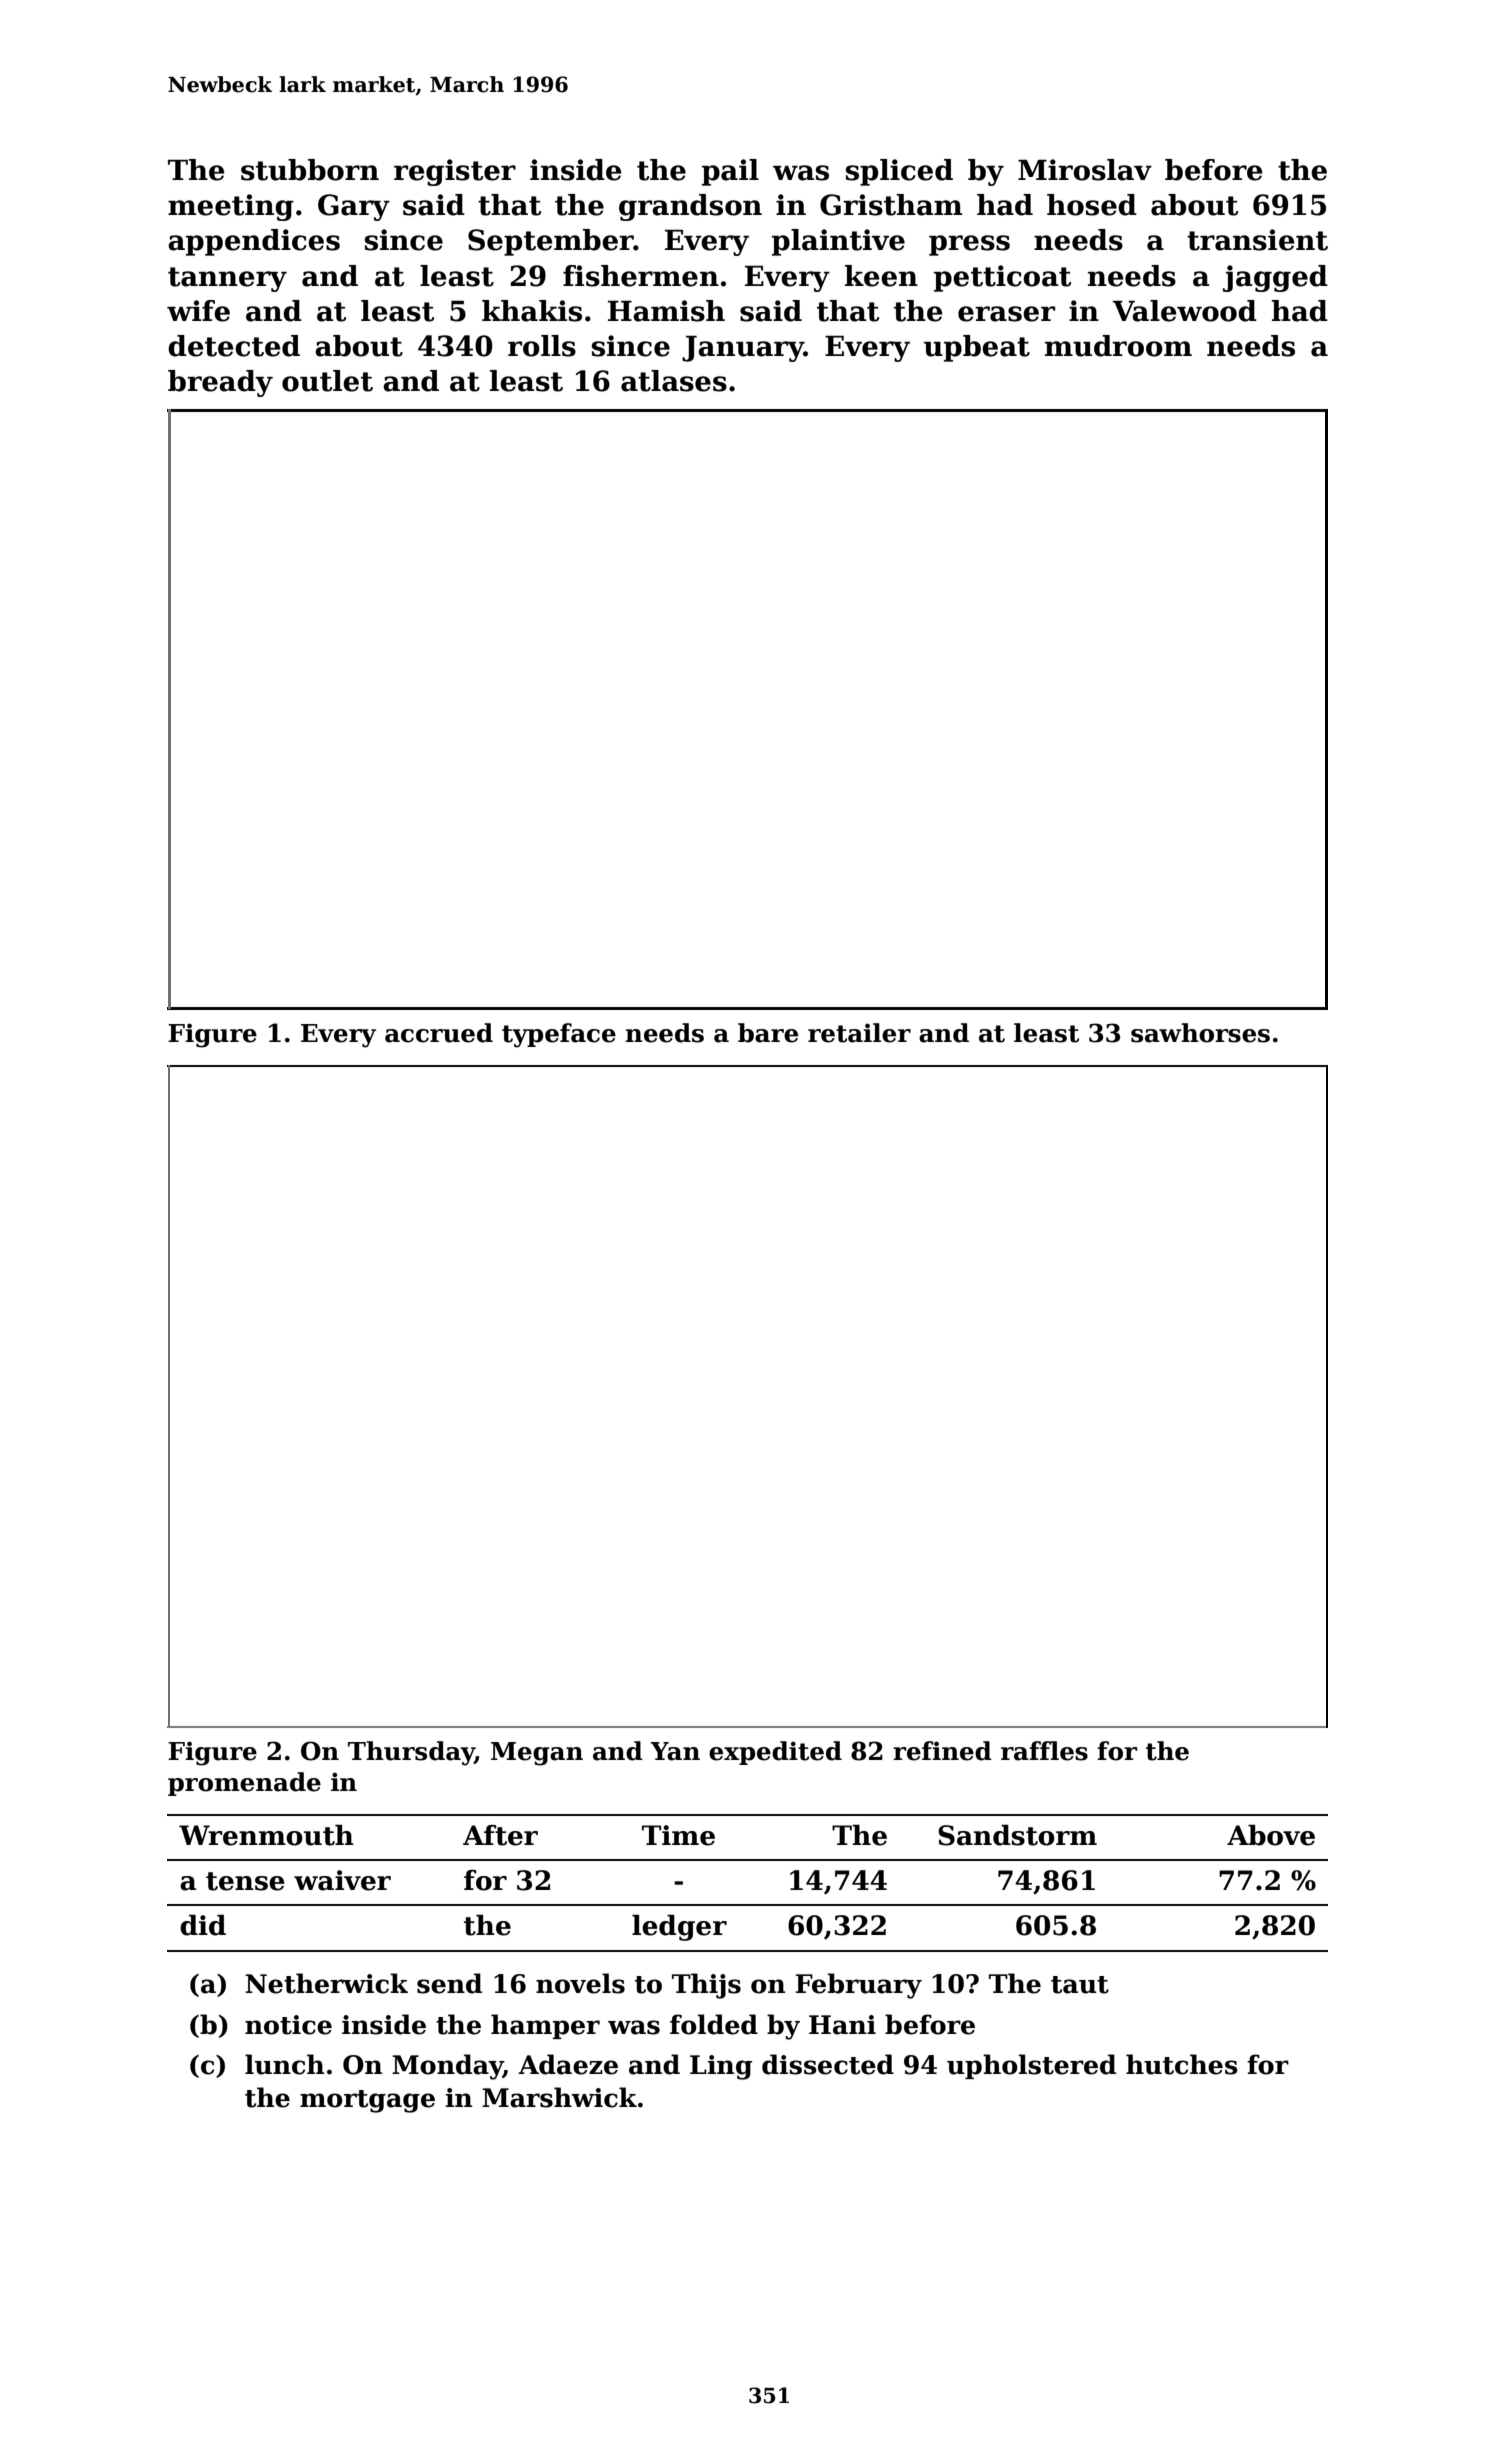  Describe the element at coordinates (679, 1927) in the screenshot. I see `ledger` at that location.
